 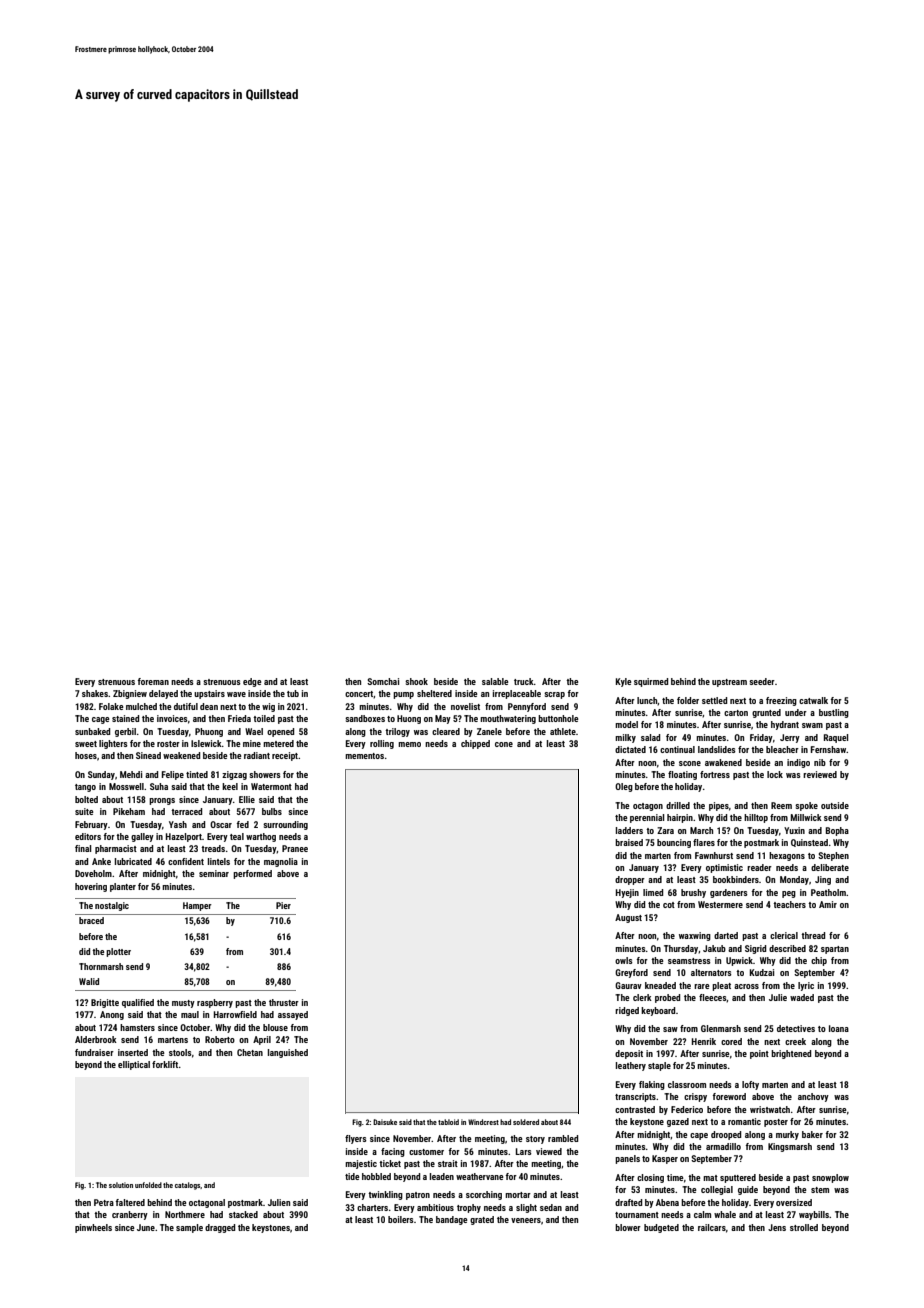 What do you see at coordinates (789, 904) in the screenshot?
I see `teachers` at bounding box center [789, 904].
